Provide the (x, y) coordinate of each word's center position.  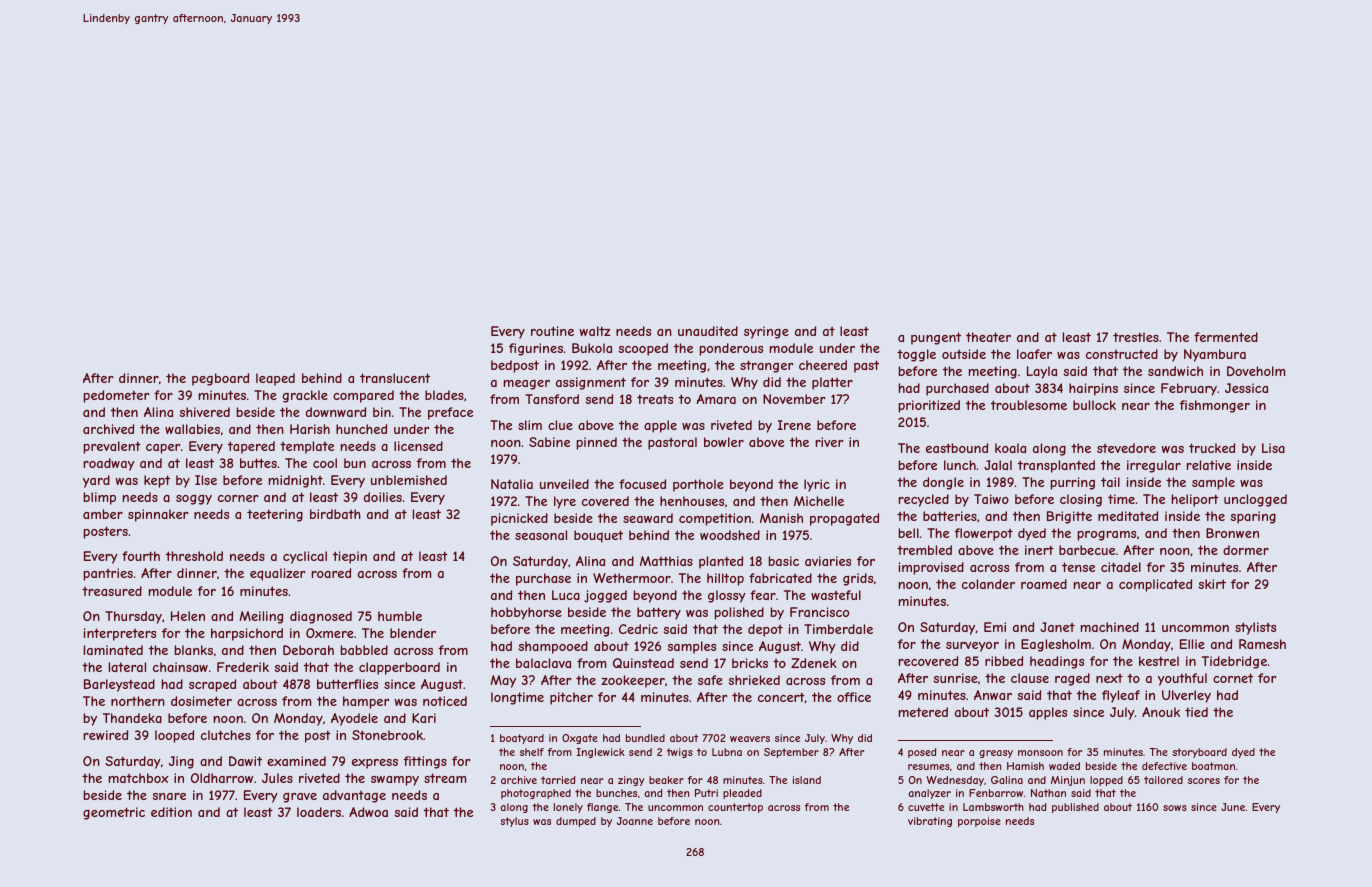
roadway (109, 464)
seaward (648, 518)
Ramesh (1262, 644)
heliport (1195, 500)
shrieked (754, 680)
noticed (445, 701)
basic (784, 561)
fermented (1226, 337)
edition (171, 812)
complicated (1155, 585)
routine (552, 331)
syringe (766, 332)
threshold (194, 556)
